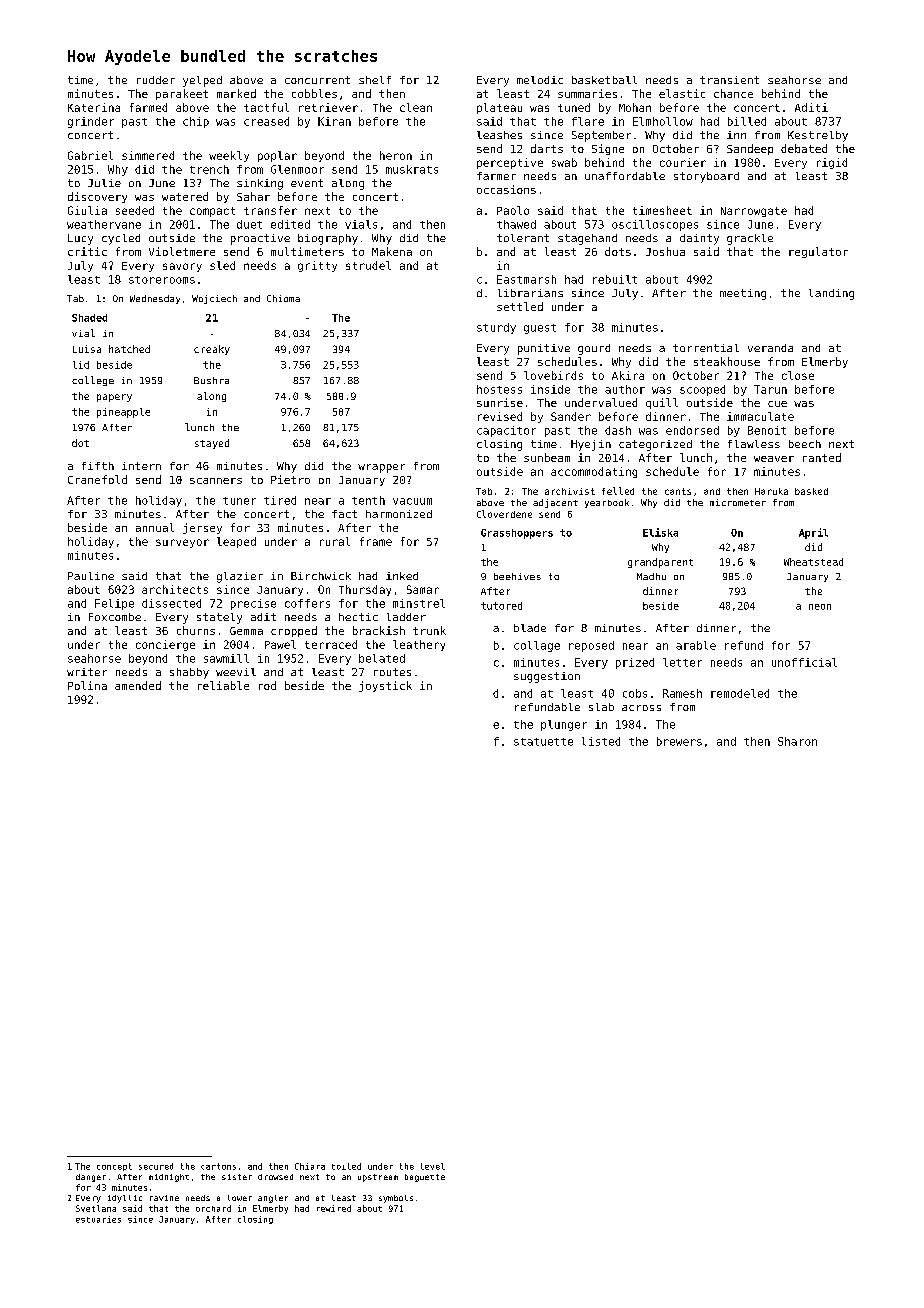  I want to click on concept, so click(114, 1167).
